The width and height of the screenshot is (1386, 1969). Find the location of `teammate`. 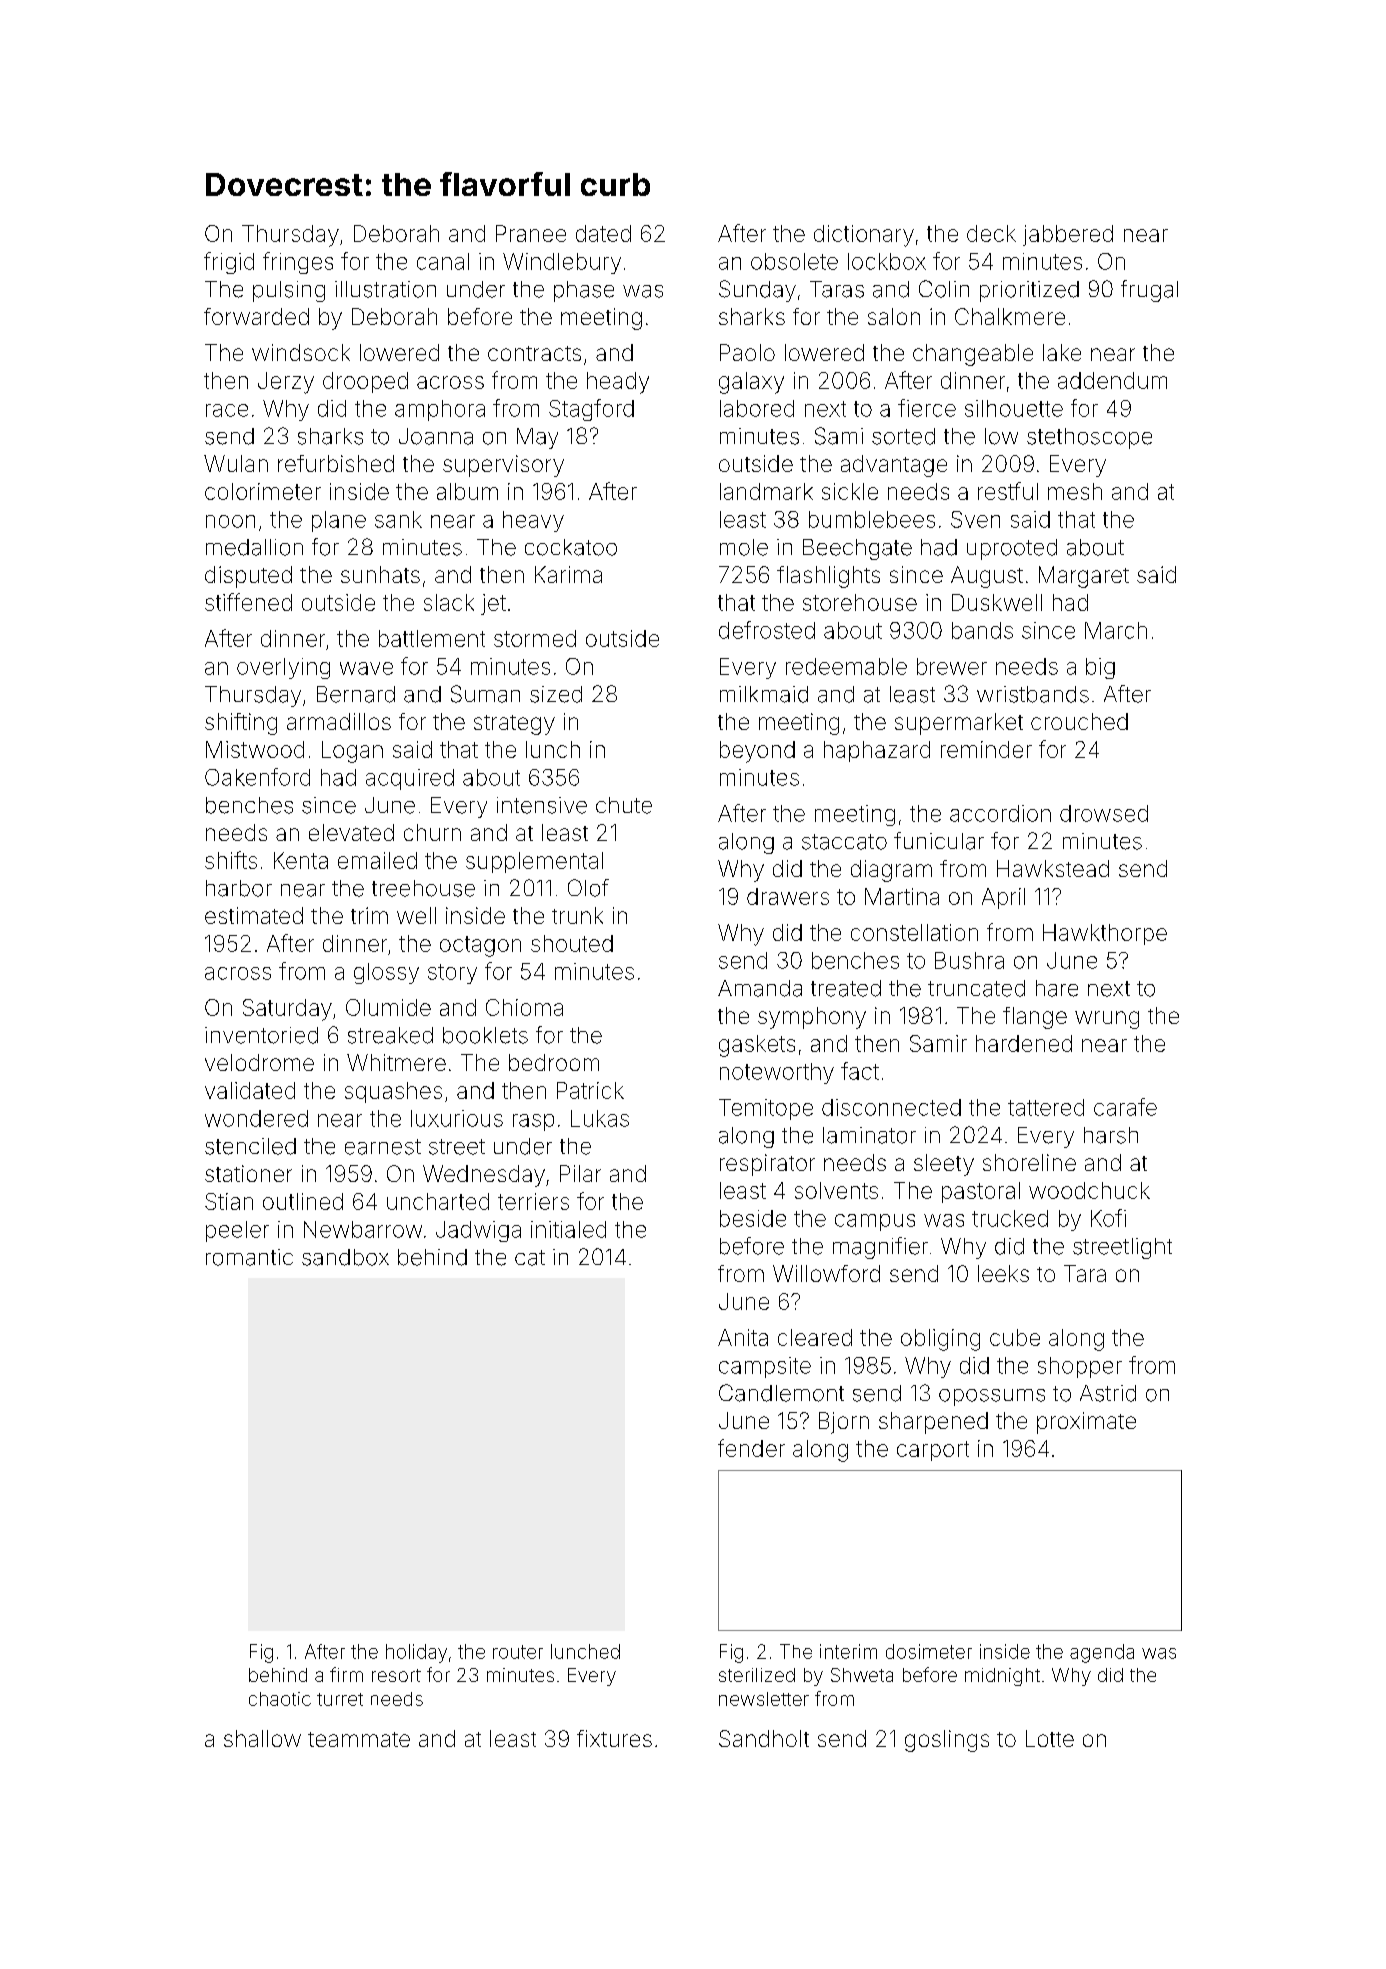

teammate is located at coordinates (359, 1739).
